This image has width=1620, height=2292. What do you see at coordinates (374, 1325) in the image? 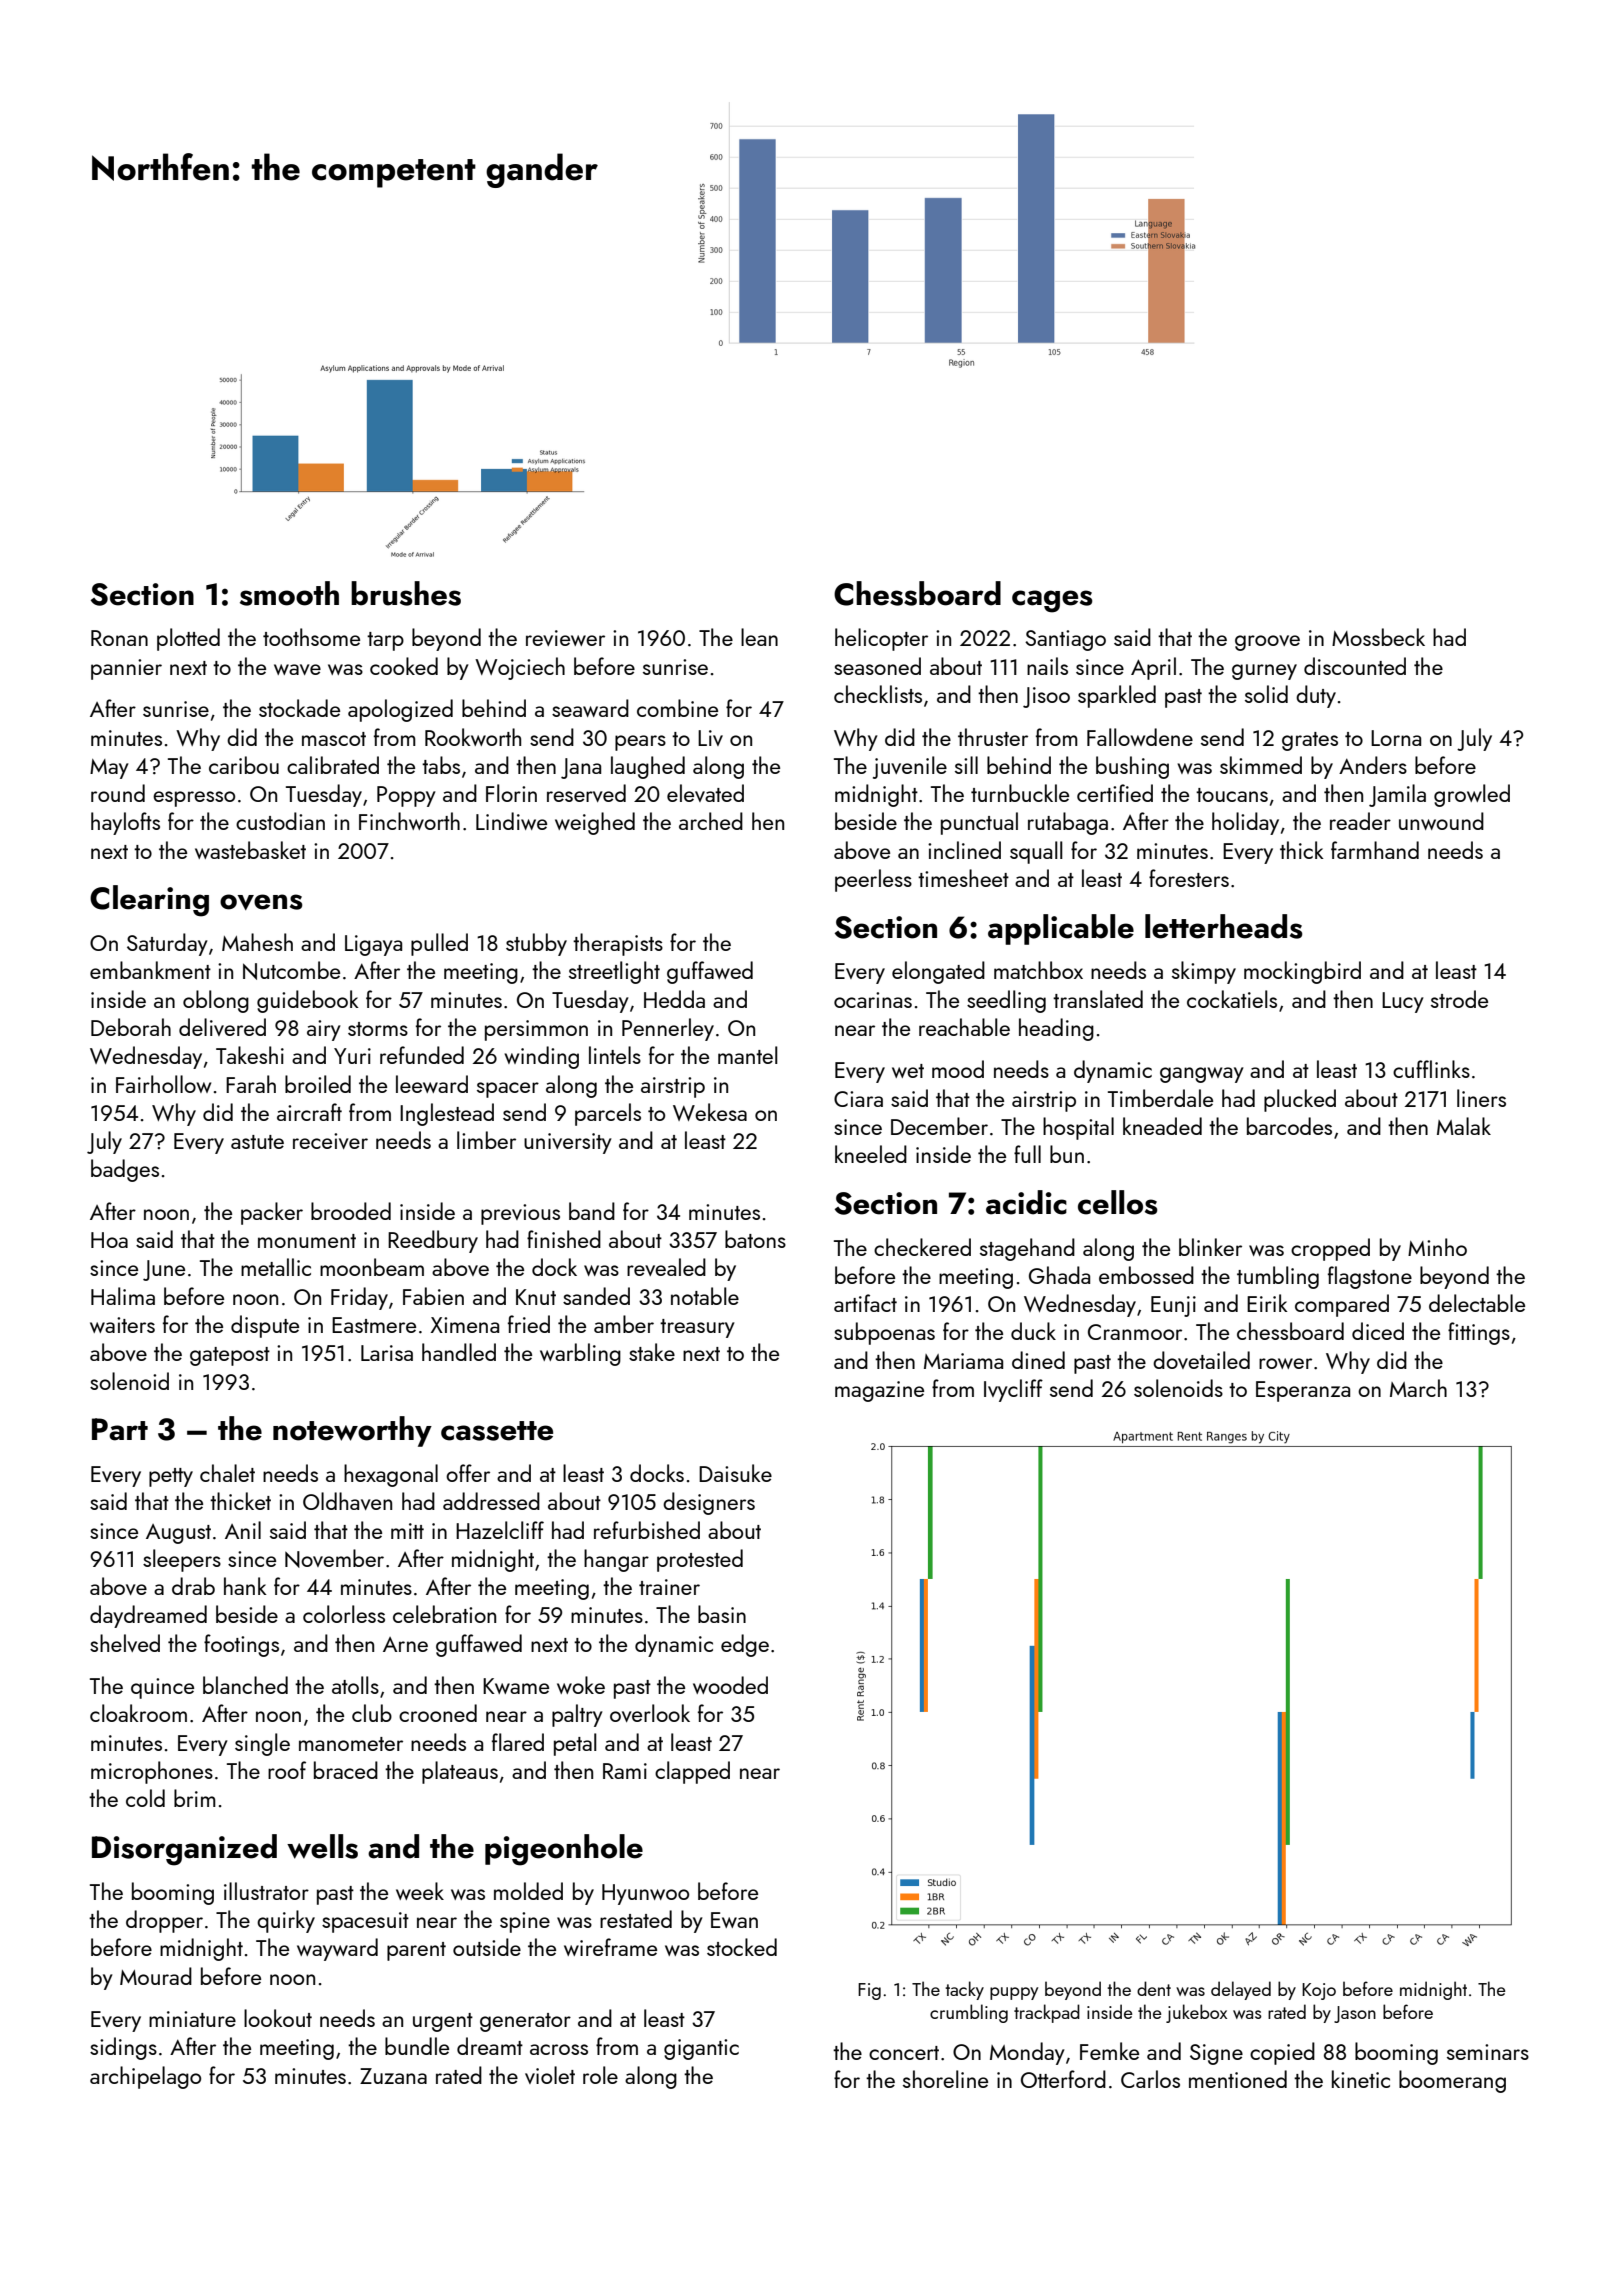
I see `Eastmere` at bounding box center [374, 1325].
